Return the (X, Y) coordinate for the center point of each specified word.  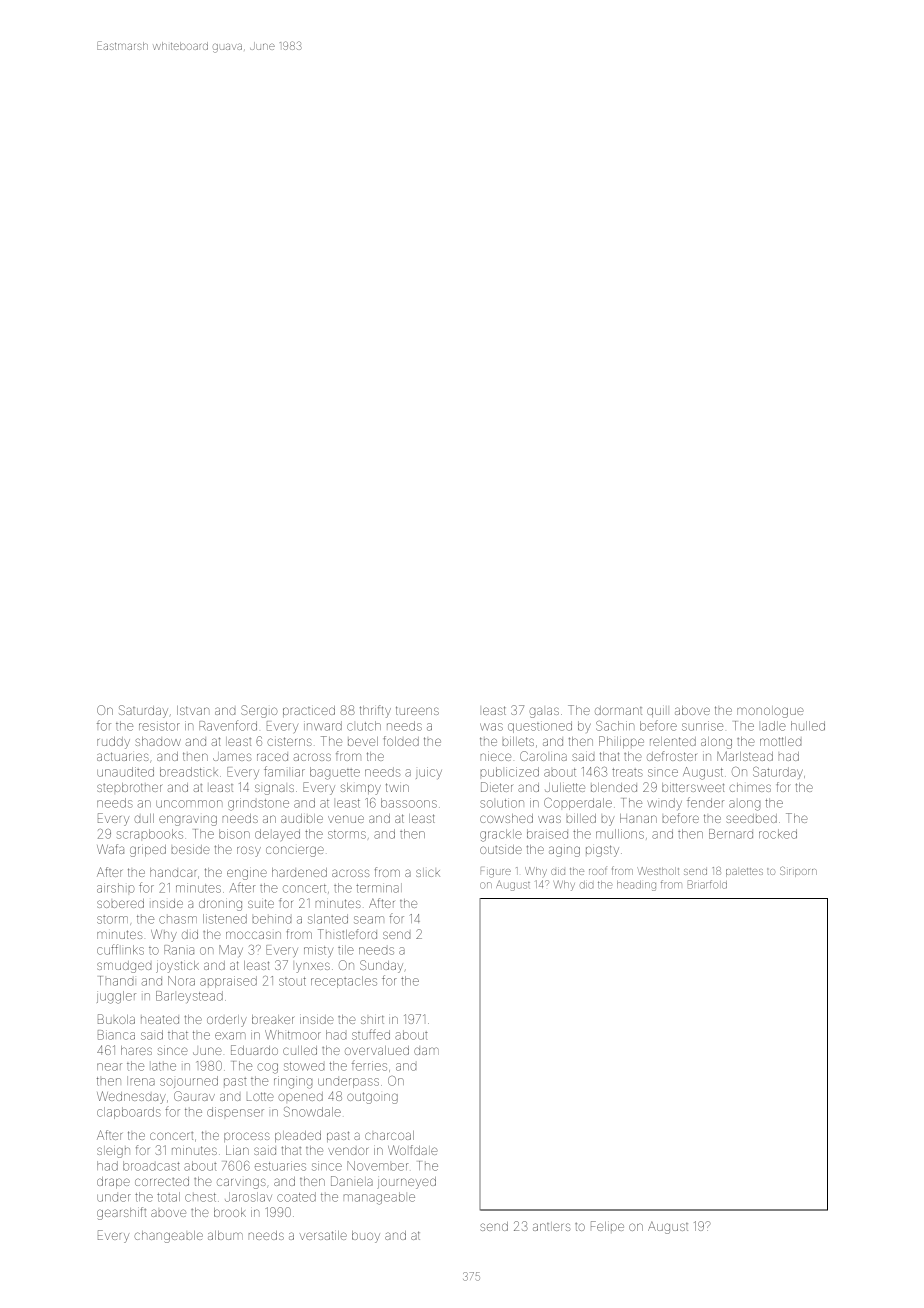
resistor (159, 726)
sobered (120, 903)
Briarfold (707, 884)
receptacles (344, 982)
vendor (348, 1151)
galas (544, 712)
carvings (241, 1183)
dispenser (235, 1112)
